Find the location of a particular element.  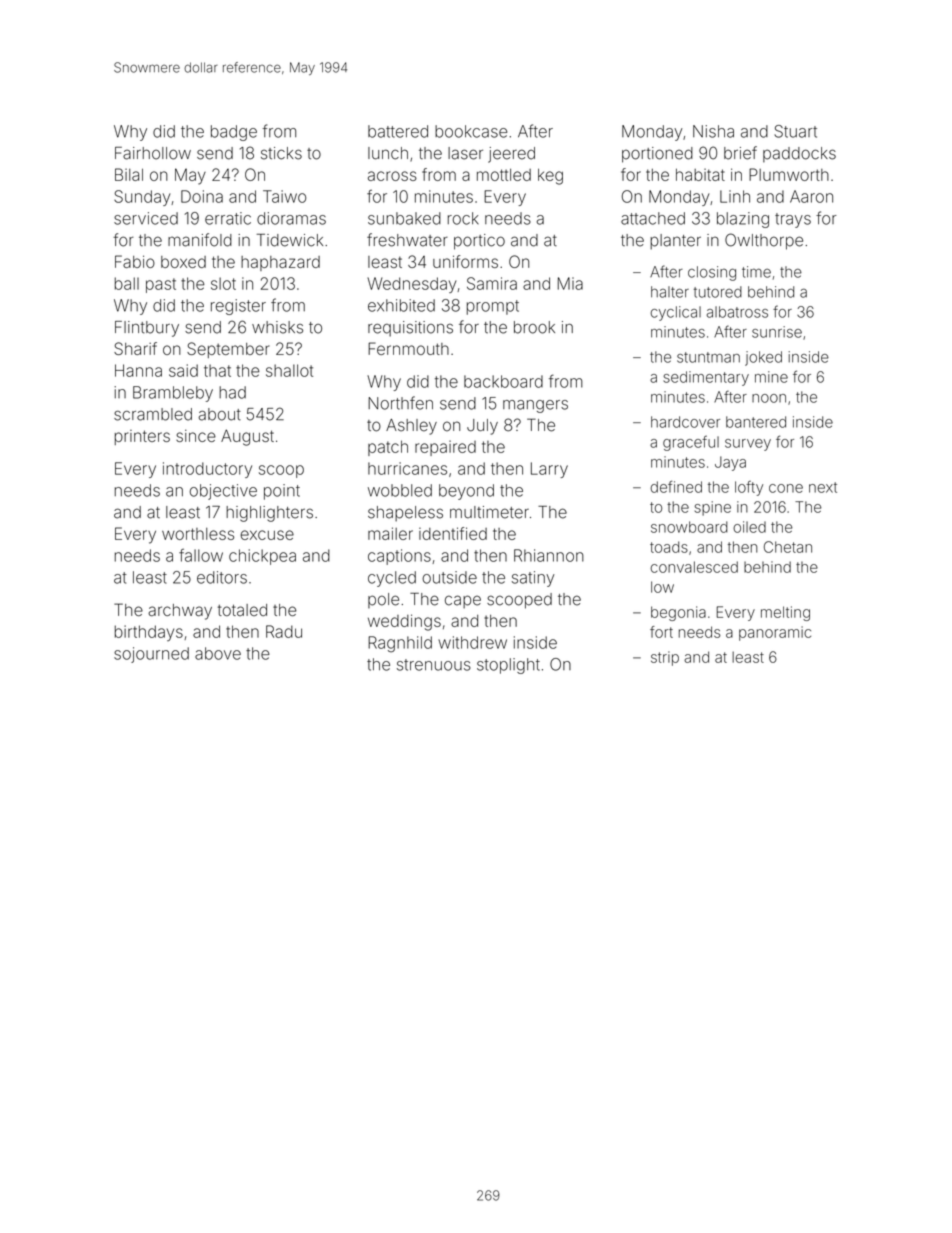

Fairhollow is located at coordinates (153, 153).
